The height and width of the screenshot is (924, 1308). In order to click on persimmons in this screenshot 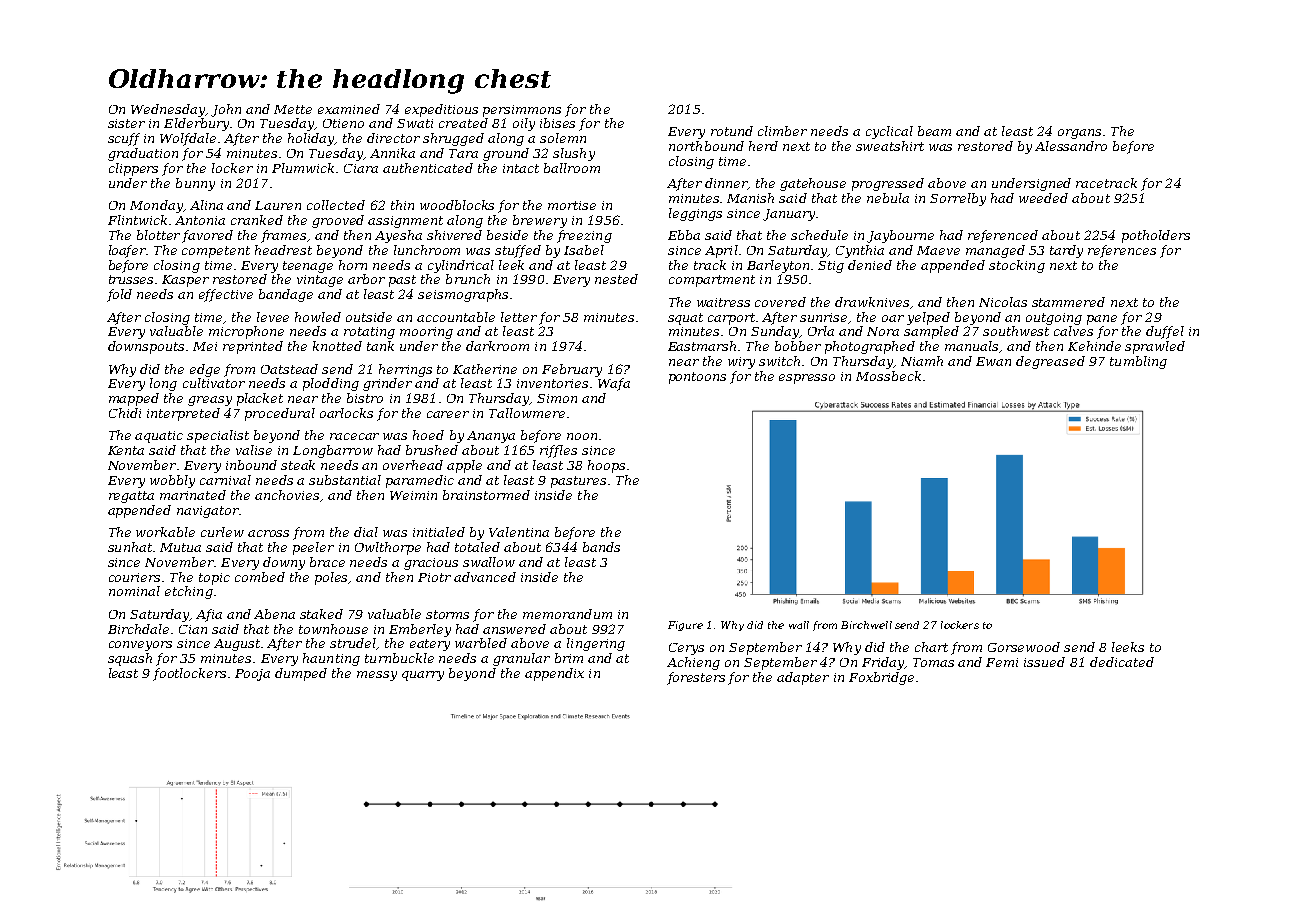, I will do `click(522, 111)`.
